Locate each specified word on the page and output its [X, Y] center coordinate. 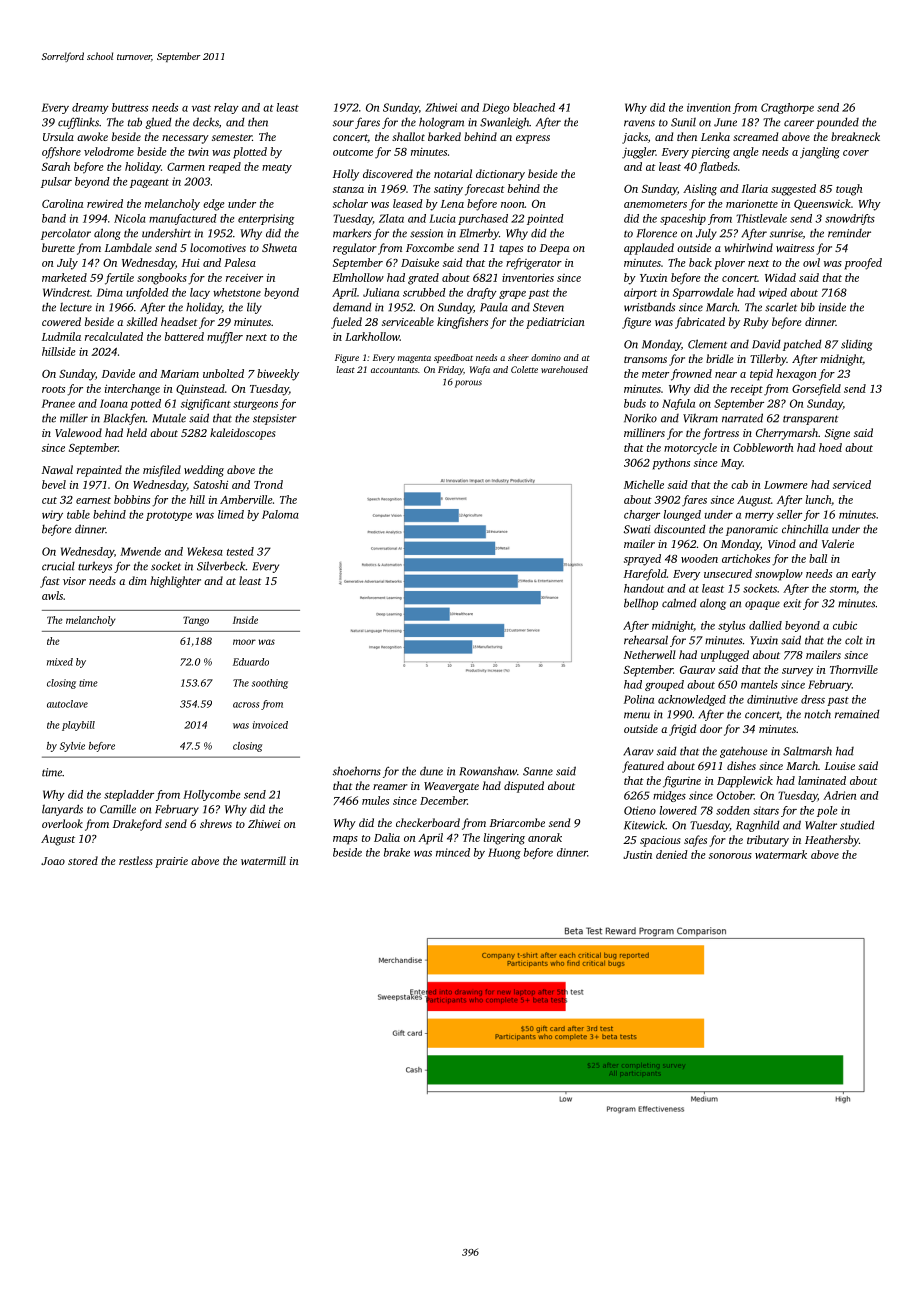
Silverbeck [221, 566]
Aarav [638, 751]
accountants [394, 370]
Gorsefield [816, 390]
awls [52, 595]
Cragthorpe [787, 108]
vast [201, 108]
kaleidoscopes [243, 434]
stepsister [275, 419]
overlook [62, 823]
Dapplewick [745, 782]
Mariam [179, 374]
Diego [495, 108]
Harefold [645, 575]
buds [635, 403]
